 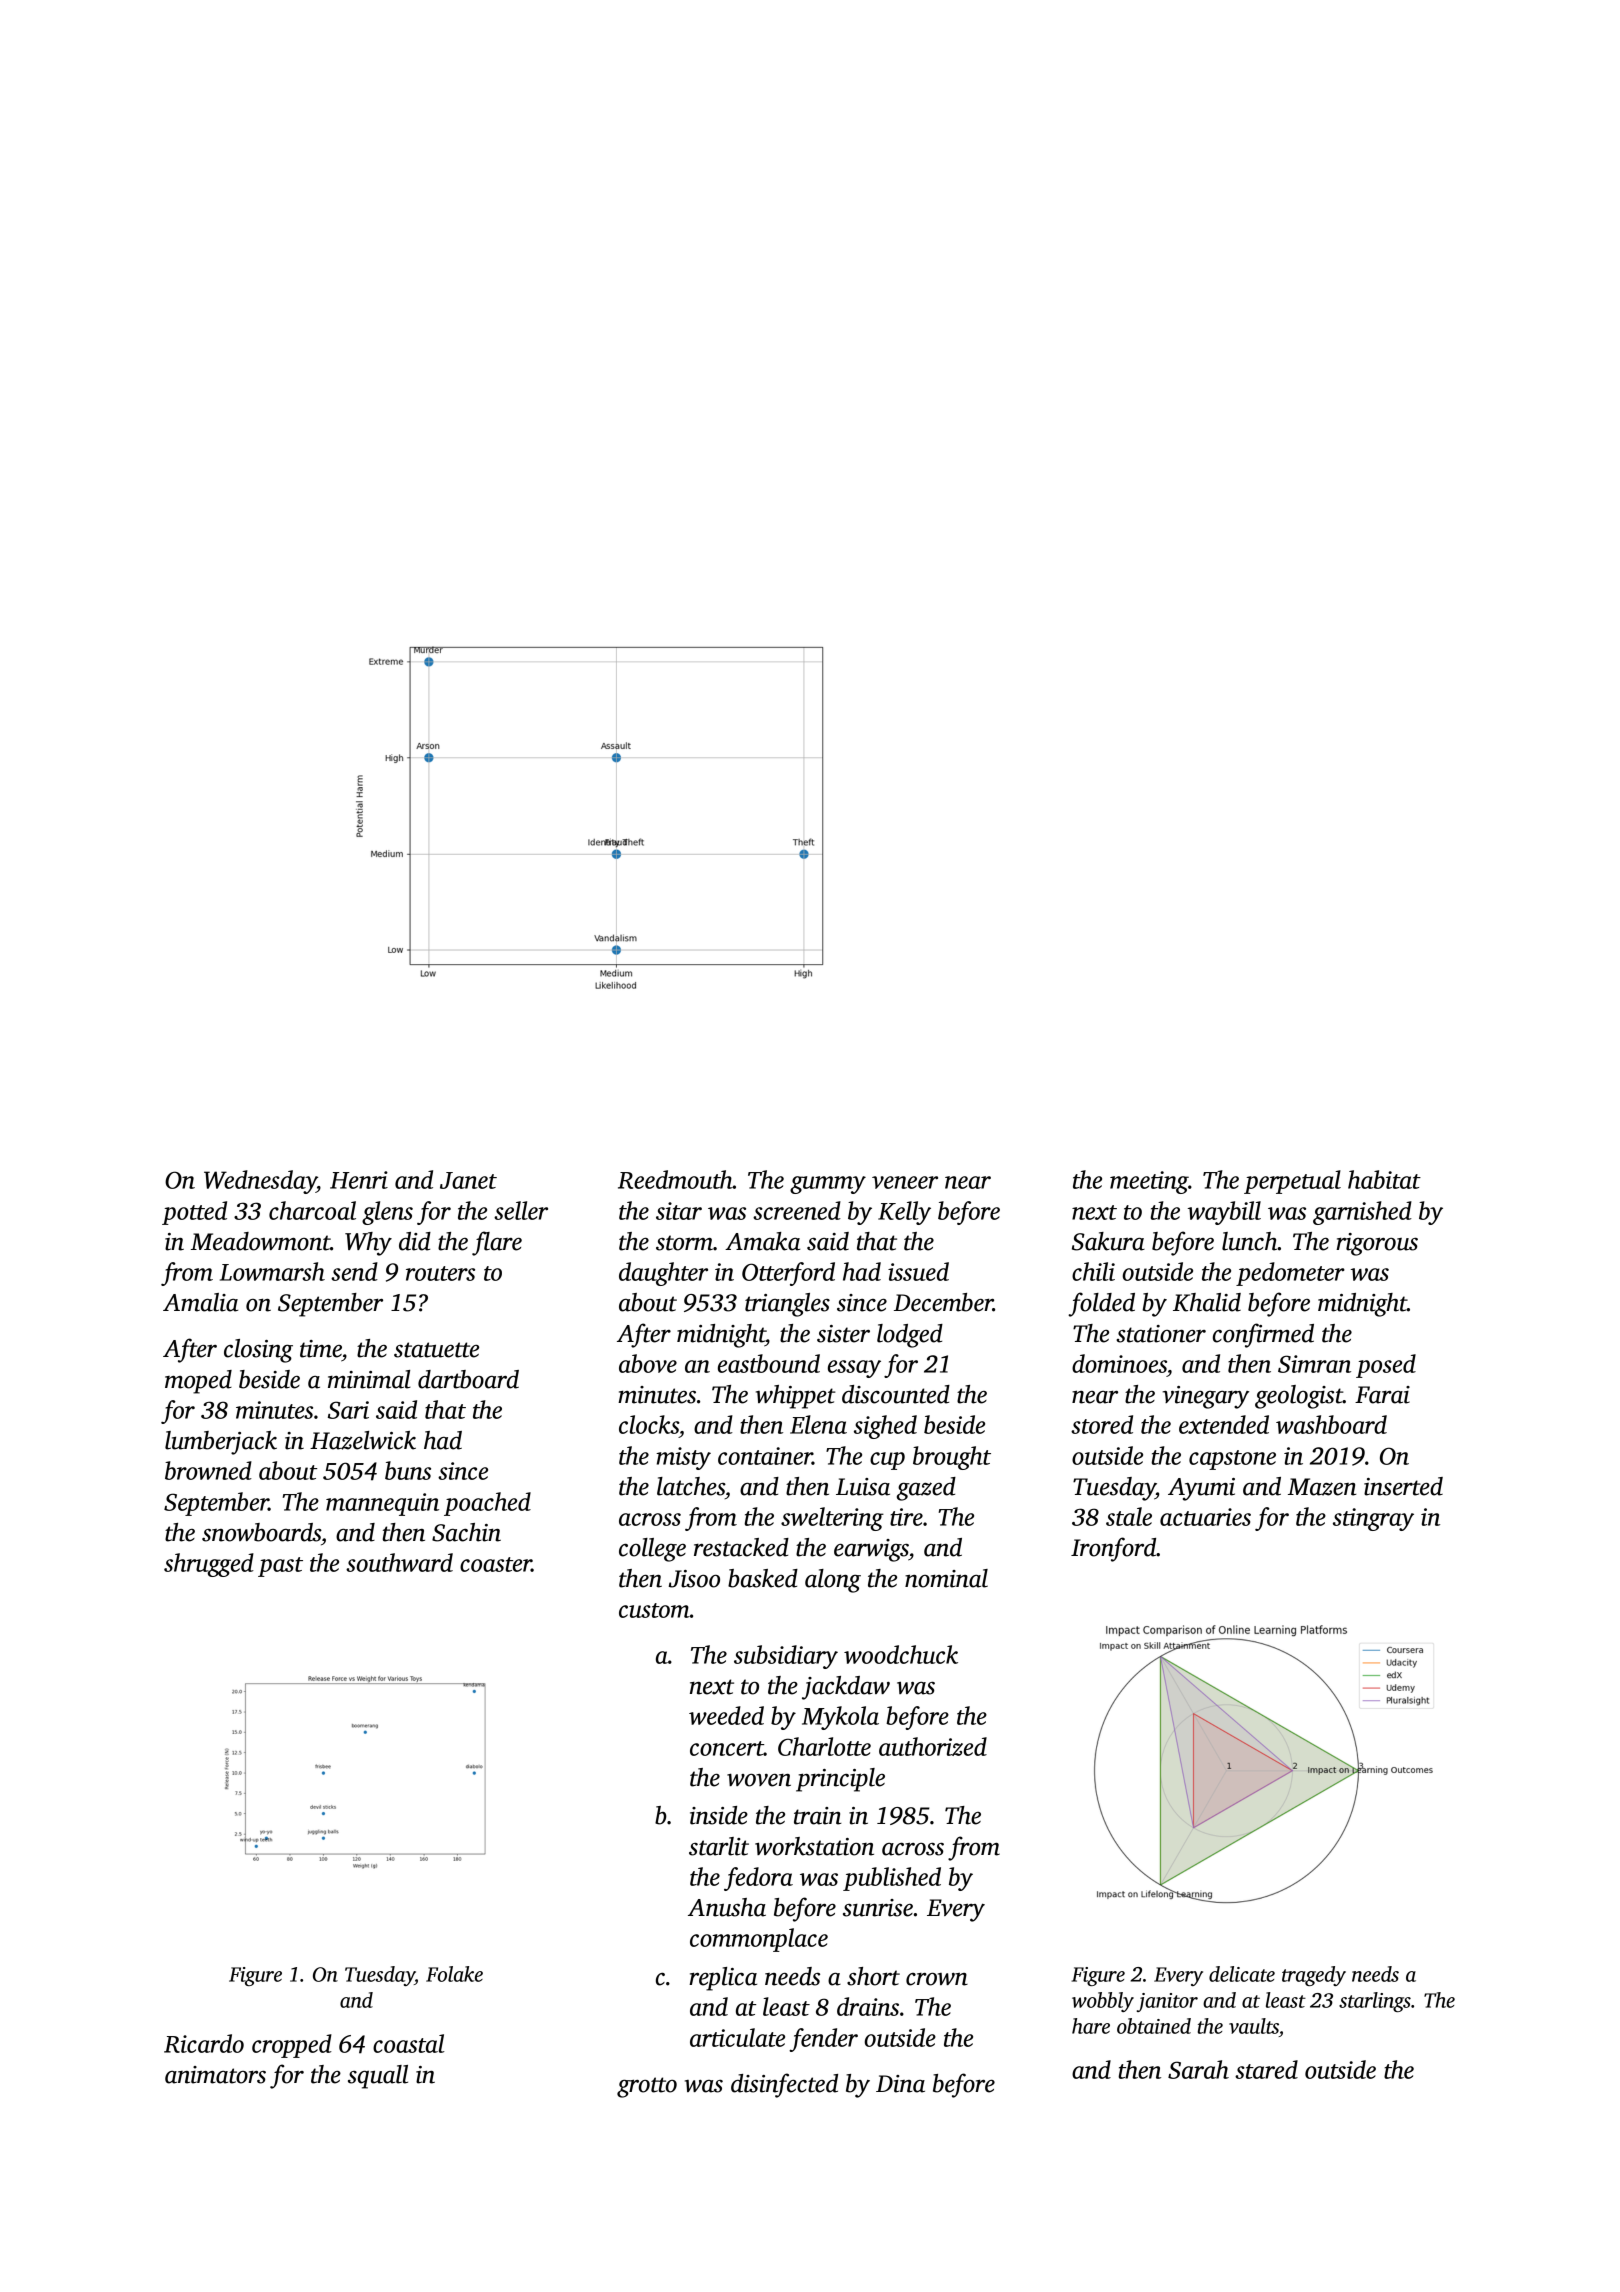 What do you see at coordinates (758, 1879) in the screenshot?
I see `fedora` at bounding box center [758, 1879].
